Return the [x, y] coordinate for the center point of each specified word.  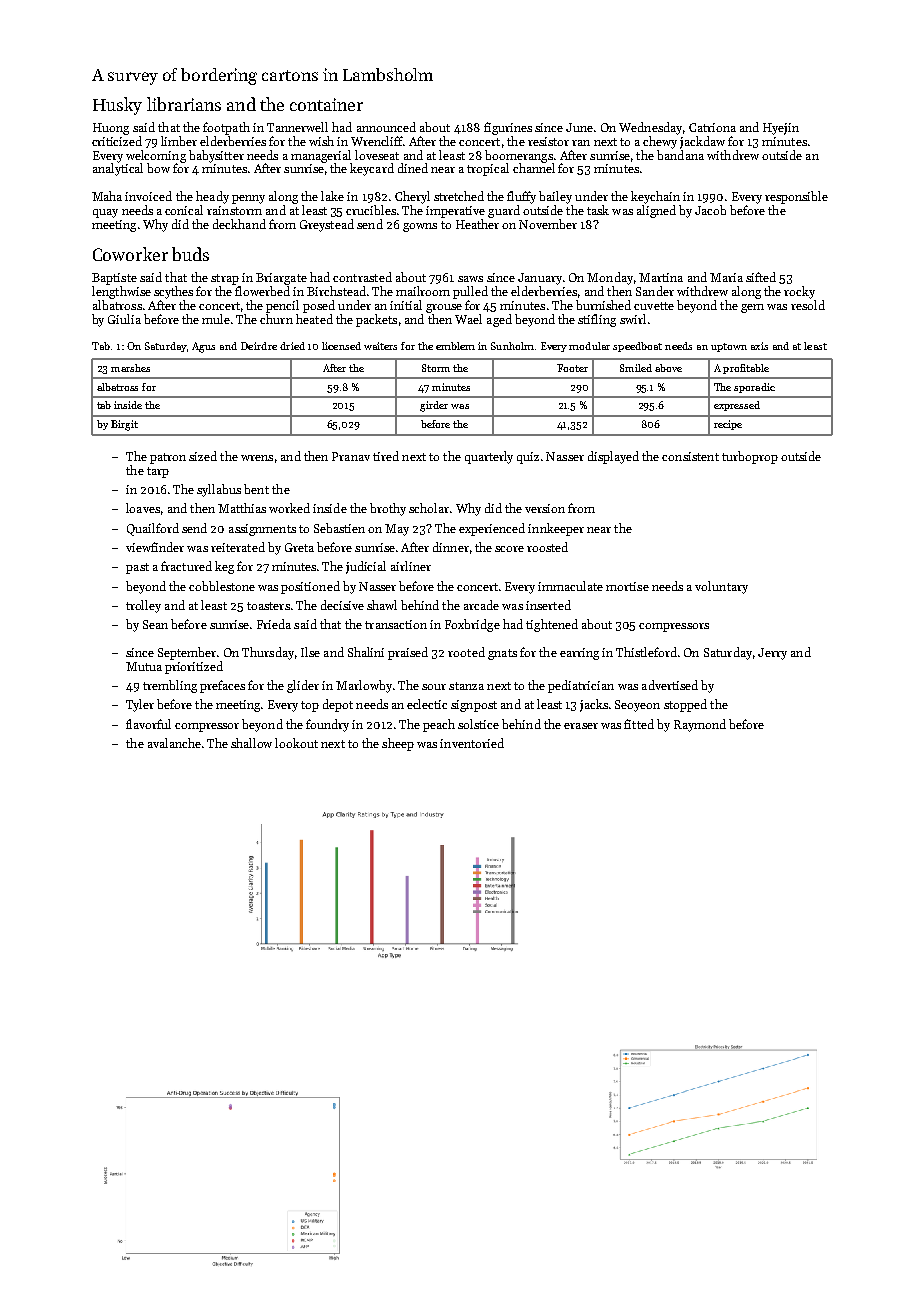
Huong [111, 129]
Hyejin [781, 129]
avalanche [174, 743]
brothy [388, 509]
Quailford [153, 529]
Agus [203, 347]
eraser [581, 726]
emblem [455, 346]
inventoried [472, 743]
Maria [726, 277]
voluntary [721, 587]
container [326, 104]
